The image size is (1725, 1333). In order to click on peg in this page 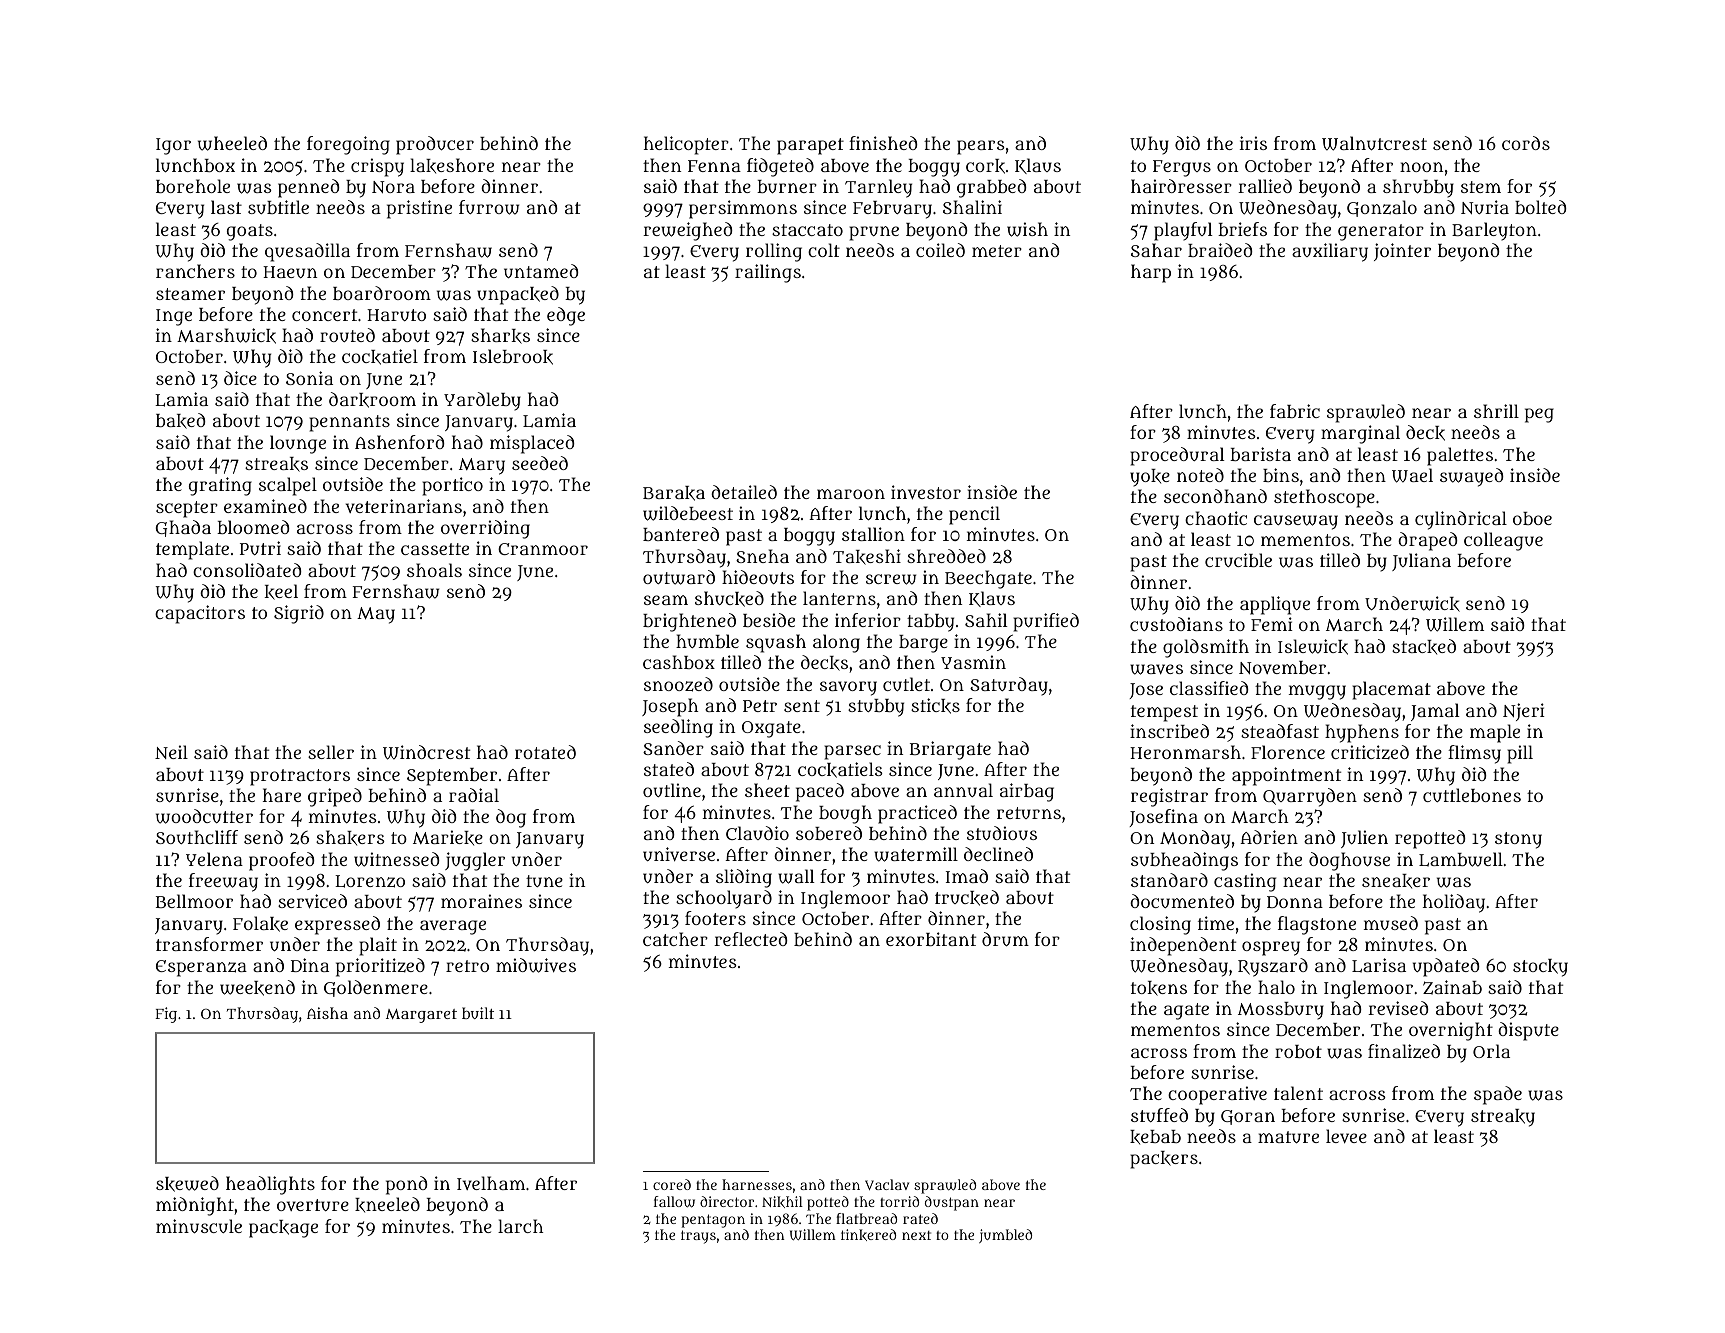, I will do `click(1539, 415)`.
